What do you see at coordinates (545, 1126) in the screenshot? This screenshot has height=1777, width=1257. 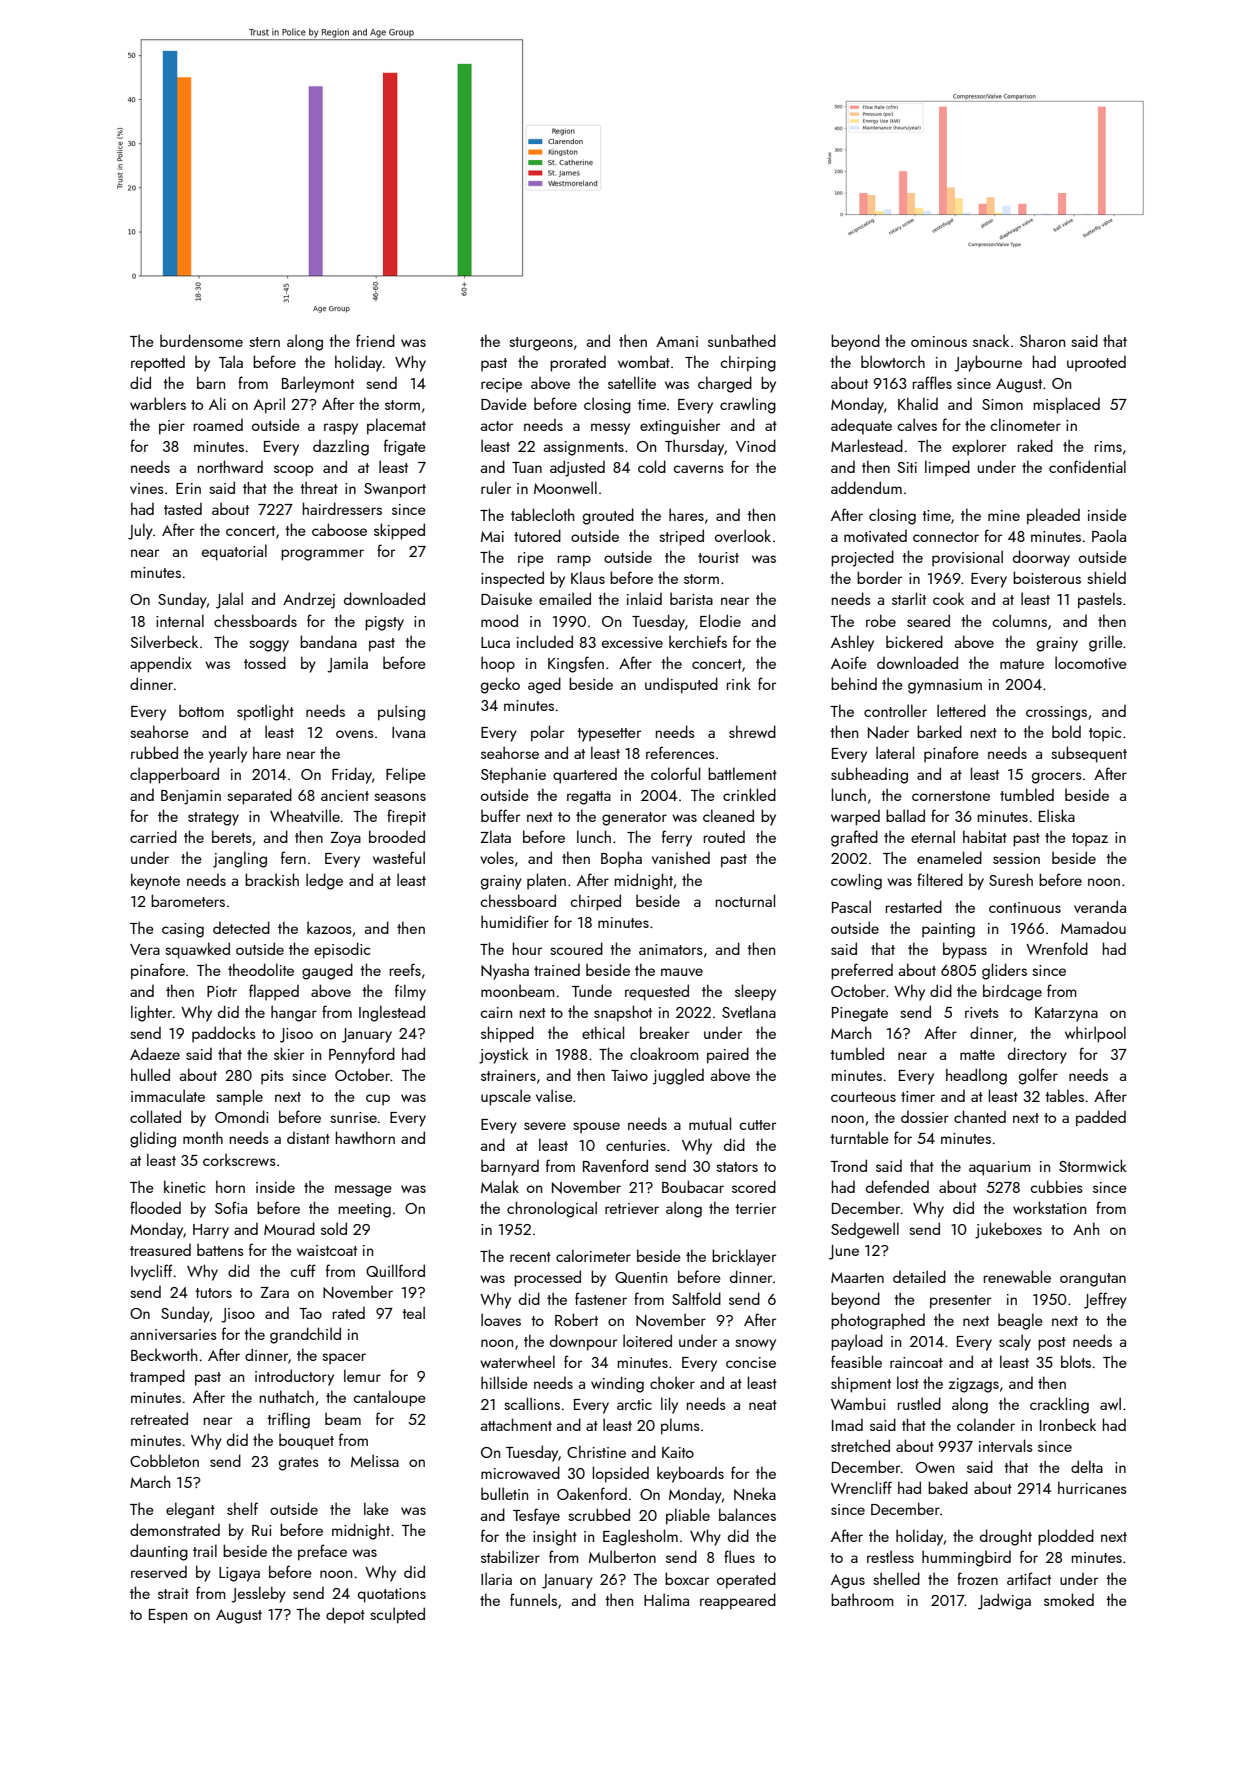 I see `severe` at bounding box center [545, 1126].
